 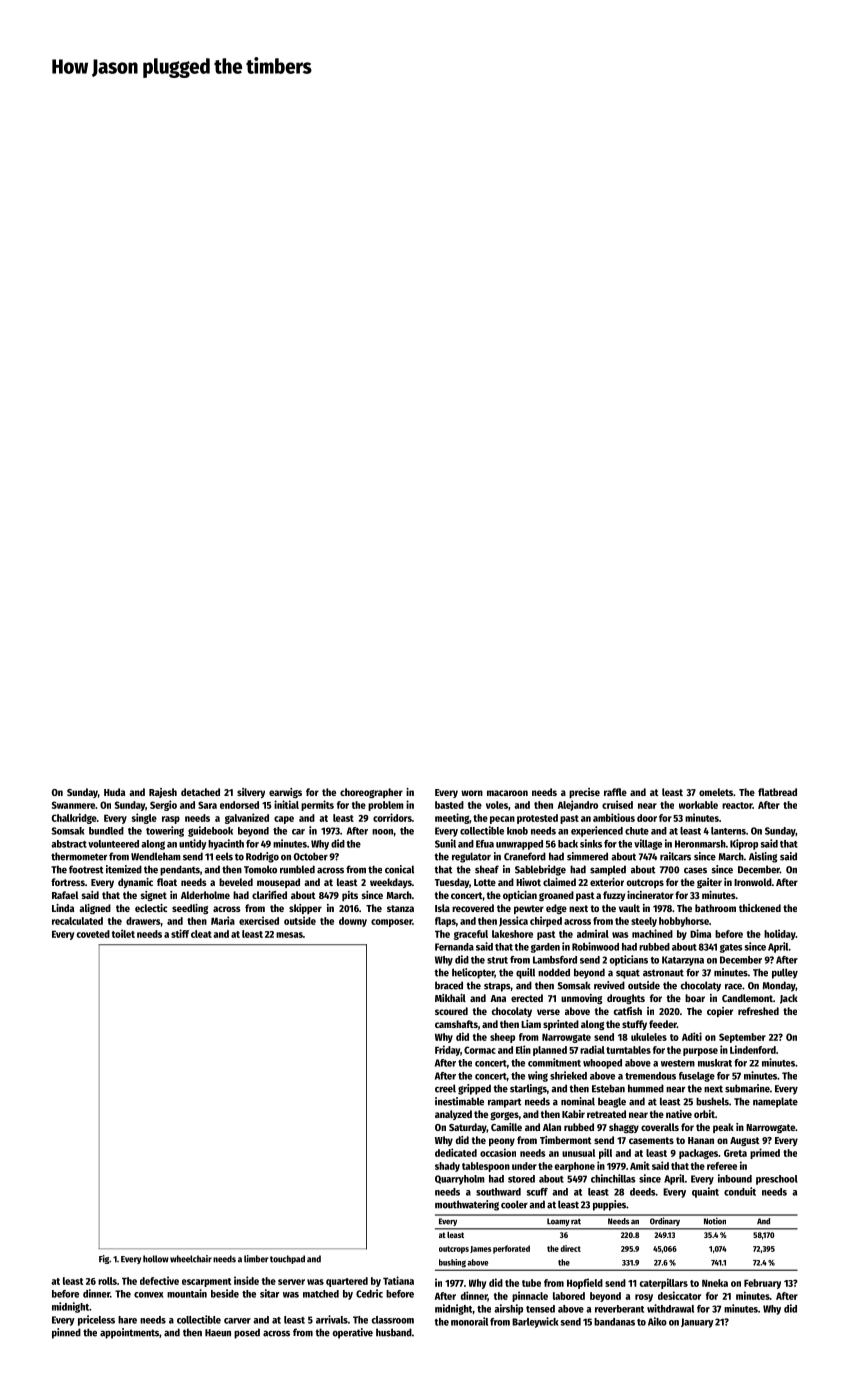 What do you see at coordinates (285, 793) in the document?
I see `earwigs` at bounding box center [285, 793].
